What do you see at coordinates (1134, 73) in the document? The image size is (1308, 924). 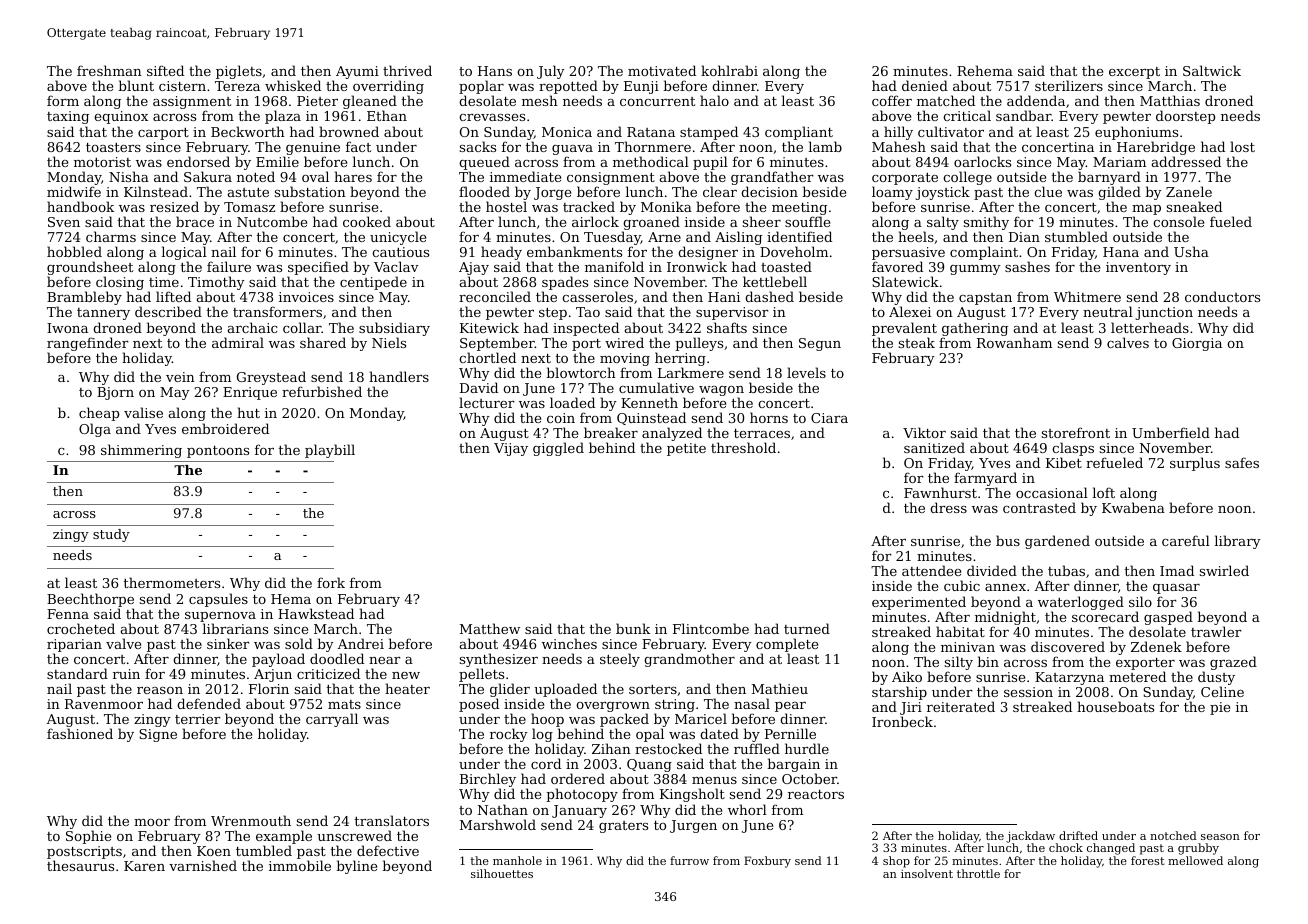 I see `excerpt` at bounding box center [1134, 73].
